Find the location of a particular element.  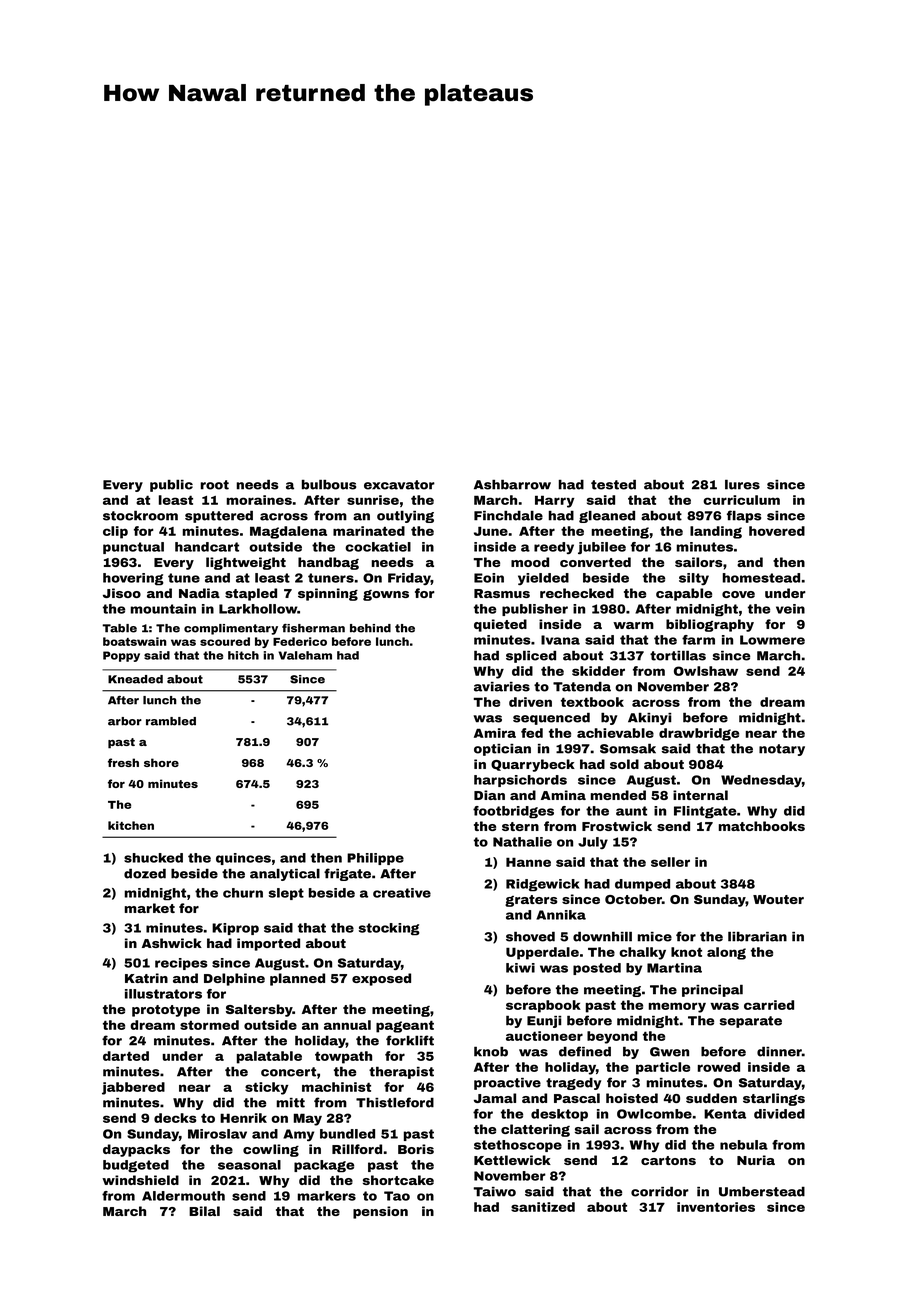

churn is located at coordinates (243, 893).
